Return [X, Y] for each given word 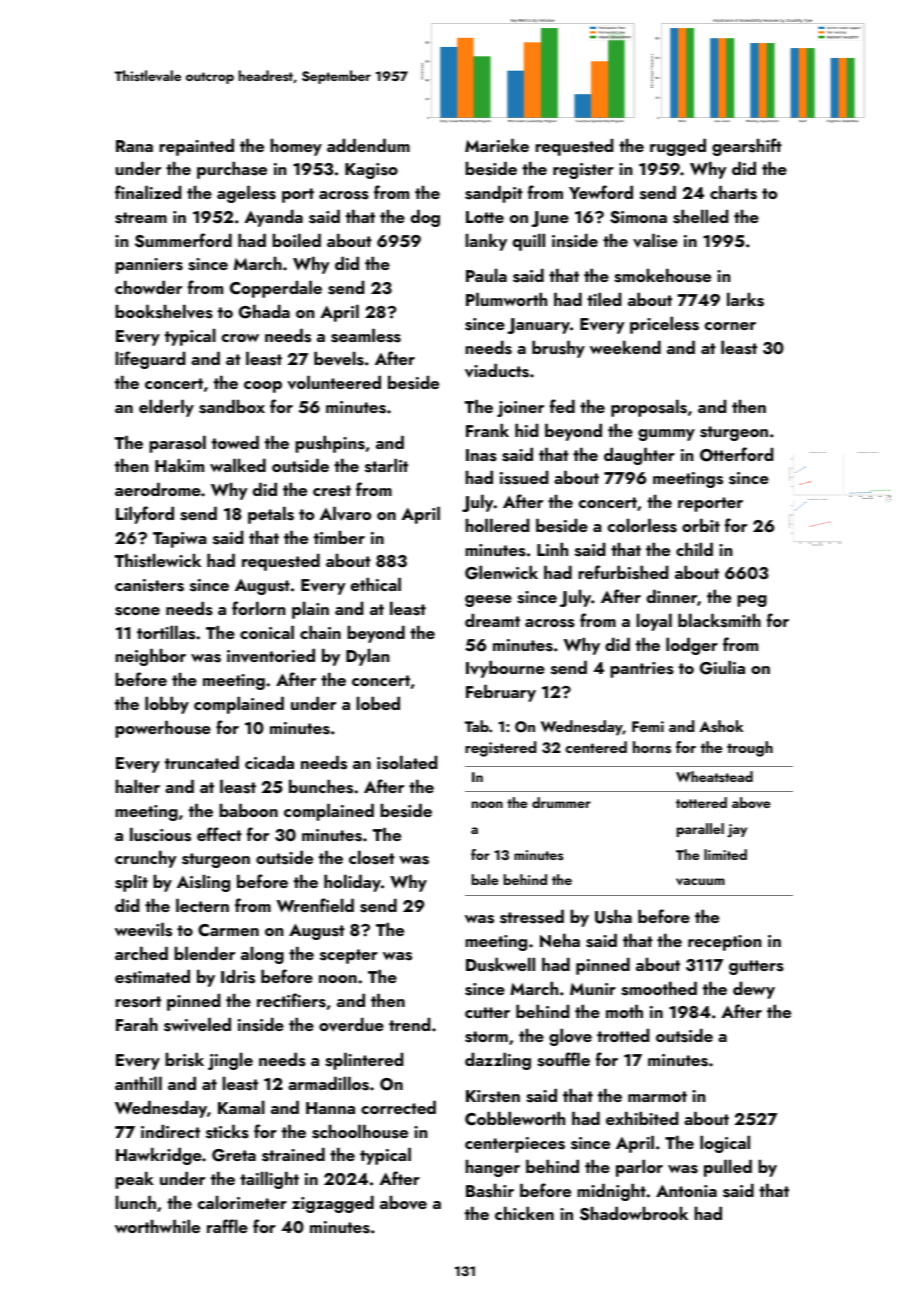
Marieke [497, 145]
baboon [248, 810]
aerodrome [158, 489]
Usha [613, 916]
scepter [349, 956]
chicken [524, 1213]
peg [752, 601]
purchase [232, 170]
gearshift [747, 147]
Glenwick [501, 572]
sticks [227, 1131]
